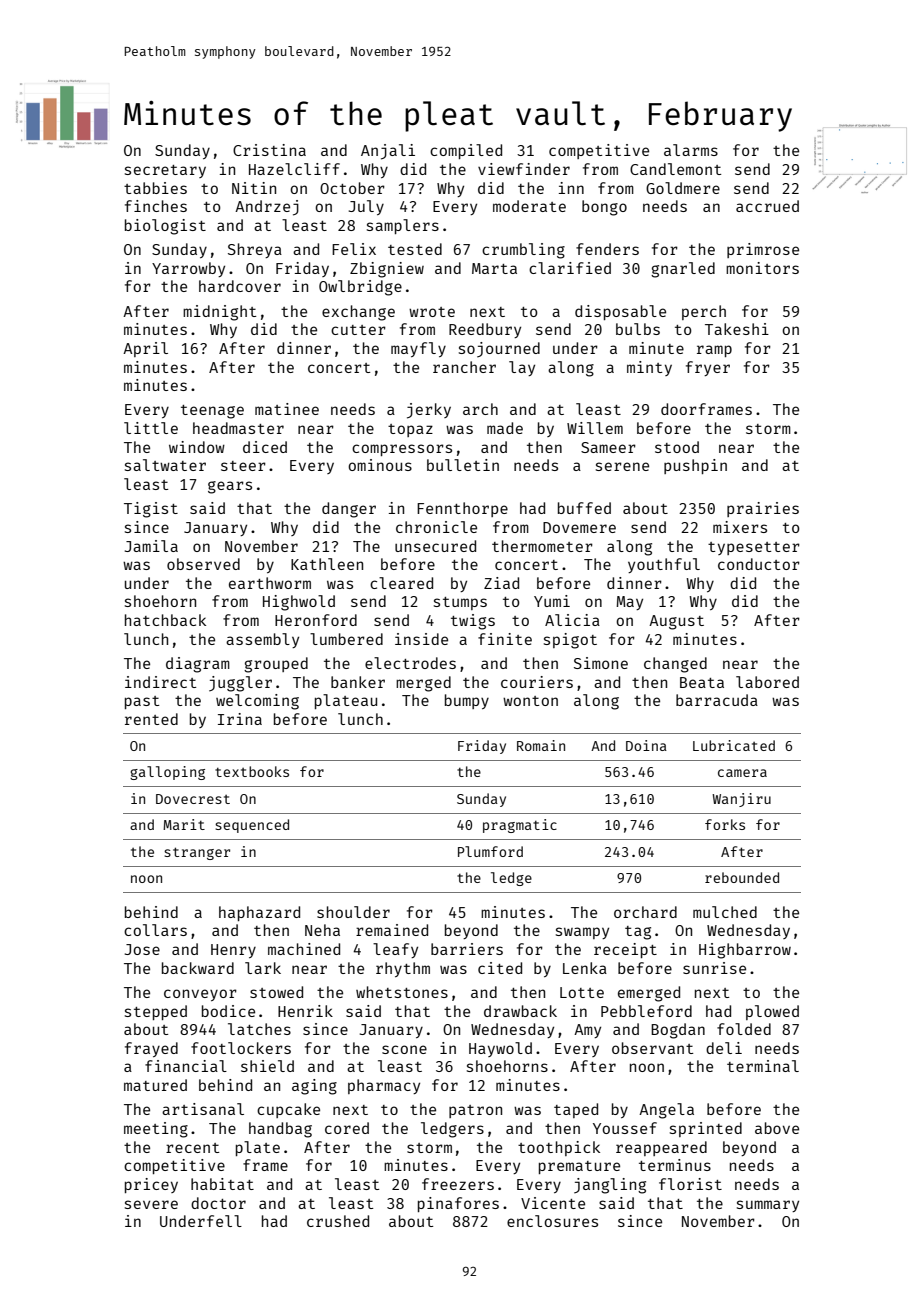 The width and height of the image is (924, 1308). What do you see at coordinates (691, 150) in the image?
I see `alarms` at bounding box center [691, 150].
